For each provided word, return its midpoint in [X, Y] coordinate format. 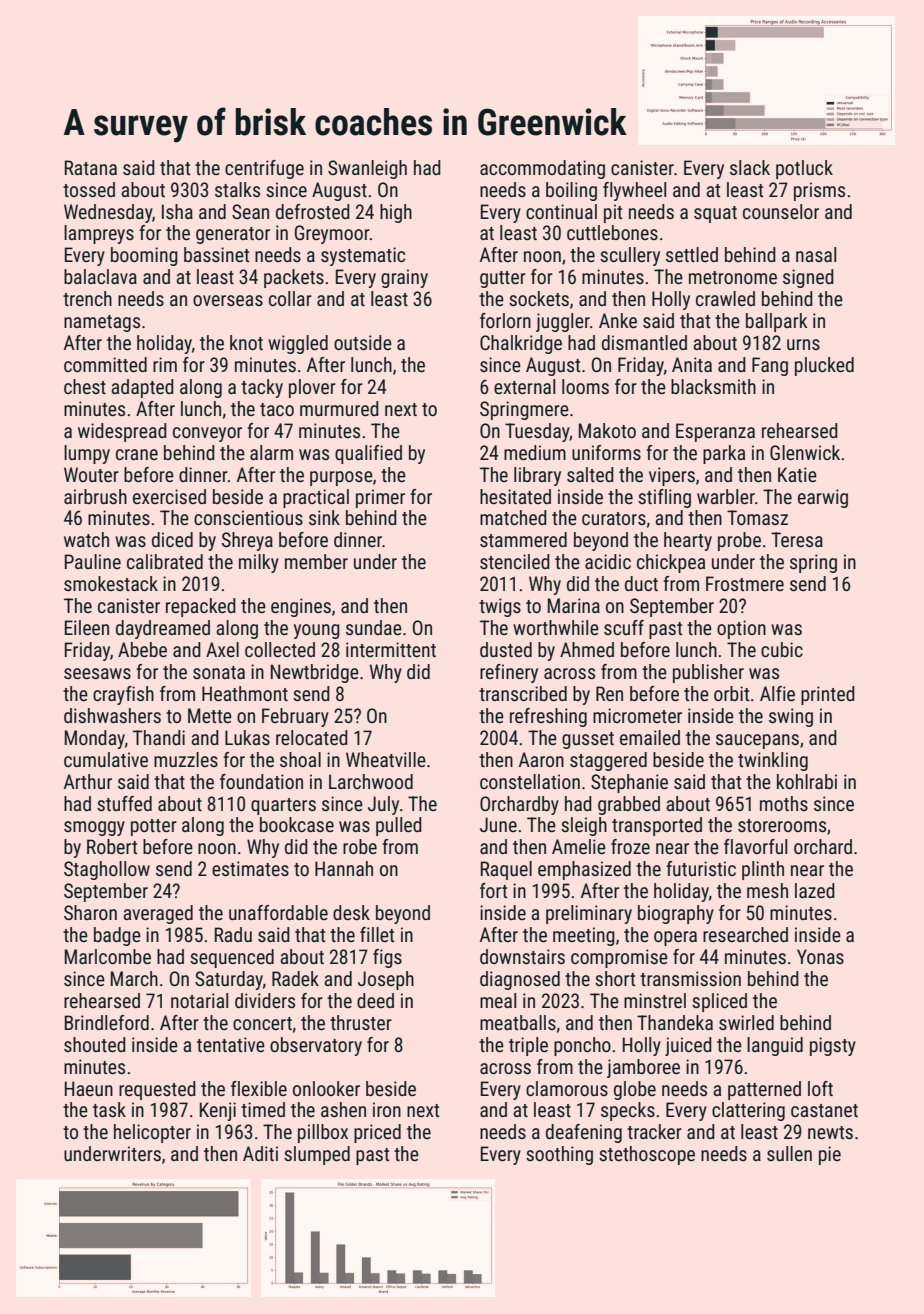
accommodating [542, 169]
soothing [559, 1155]
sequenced [232, 958]
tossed [89, 189]
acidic [608, 561]
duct [641, 583]
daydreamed [163, 629]
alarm [271, 452]
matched [513, 517]
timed [263, 1109]
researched [745, 934]
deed [375, 1000]
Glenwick [805, 452]
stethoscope [647, 1155]
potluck [804, 169]
